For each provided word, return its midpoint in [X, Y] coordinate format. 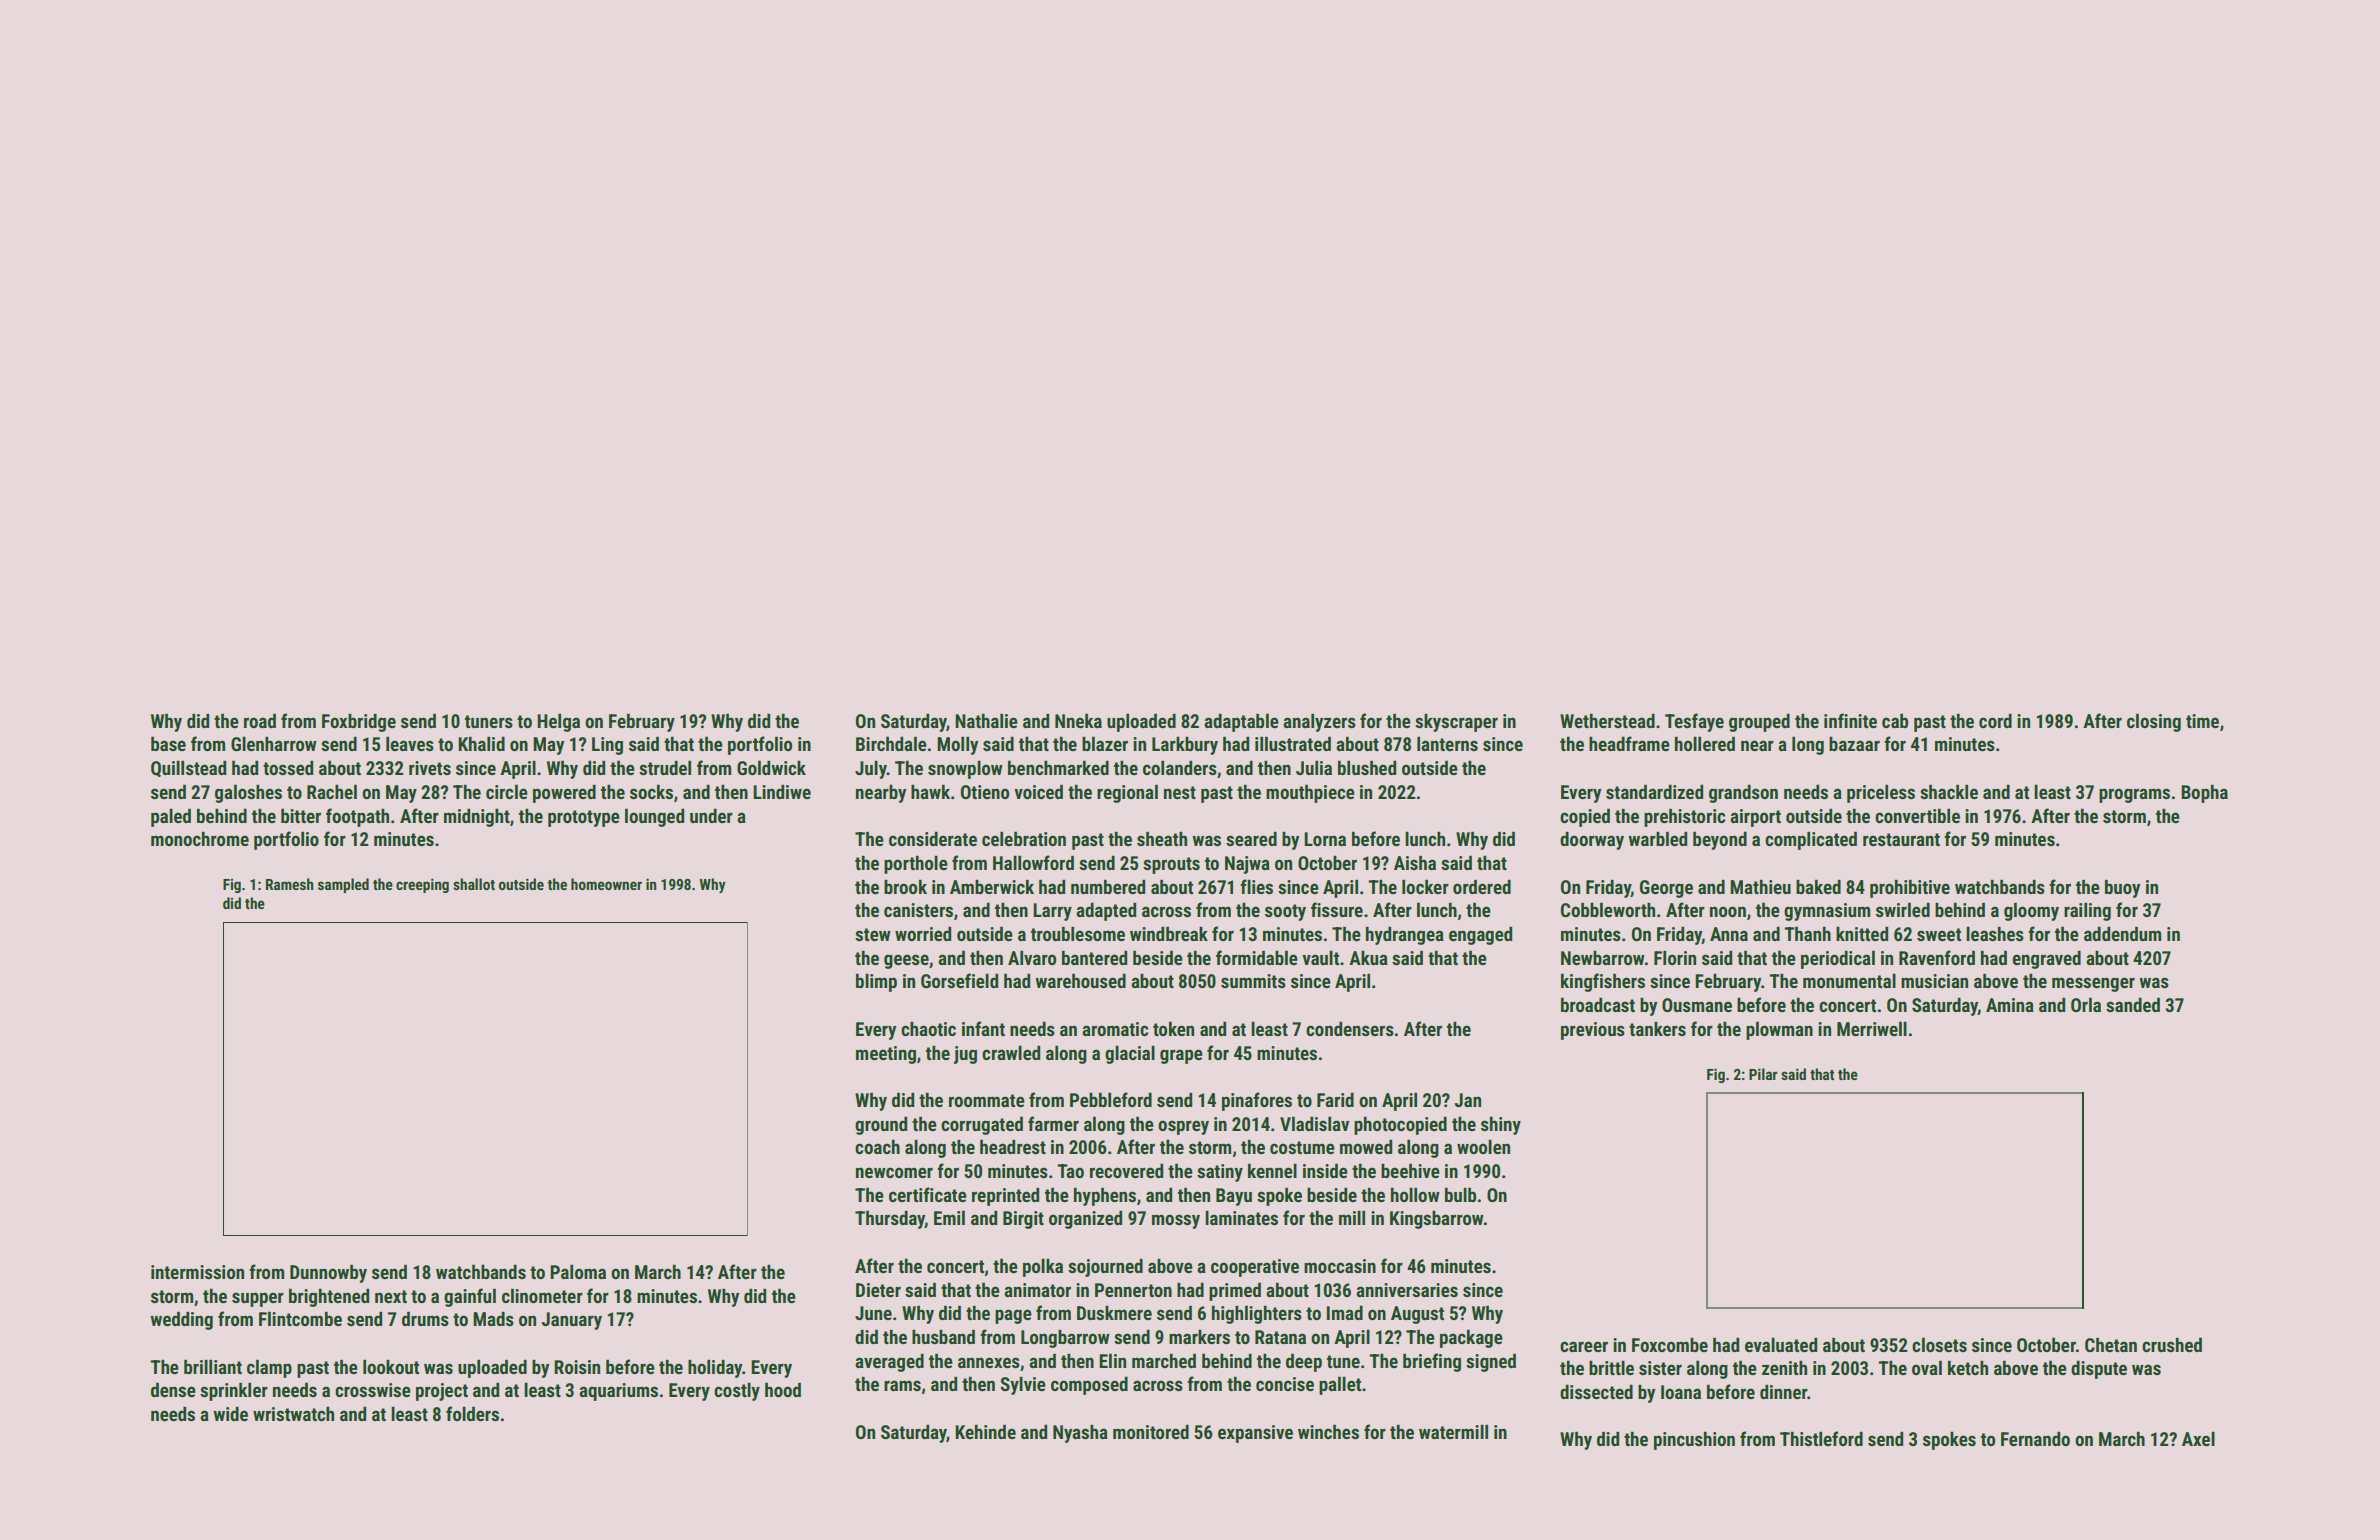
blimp [876, 982]
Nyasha [1080, 1433]
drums [425, 1318]
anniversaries [1407, 1290]
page [1013, 1316]
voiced [1038, 791]
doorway [1592, 840]
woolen [1483, 1146]
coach [877, 1146]
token [1173, 1028]
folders [472, 1413]
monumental [1849, 980]
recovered [1126, 1170]
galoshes [248, 793]
